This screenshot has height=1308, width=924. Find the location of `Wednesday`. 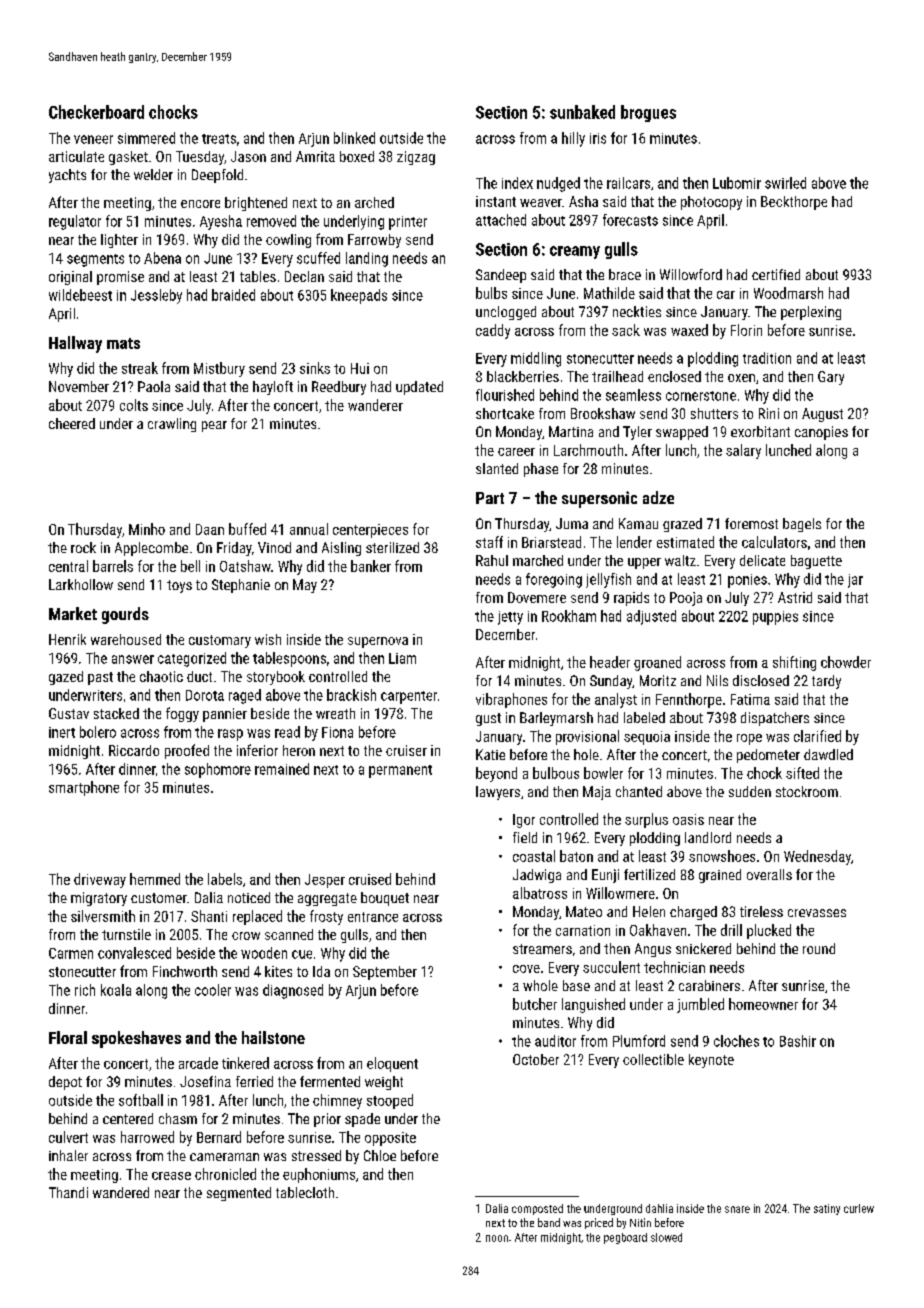

Wednesday is located at coordinates (817, 857).
